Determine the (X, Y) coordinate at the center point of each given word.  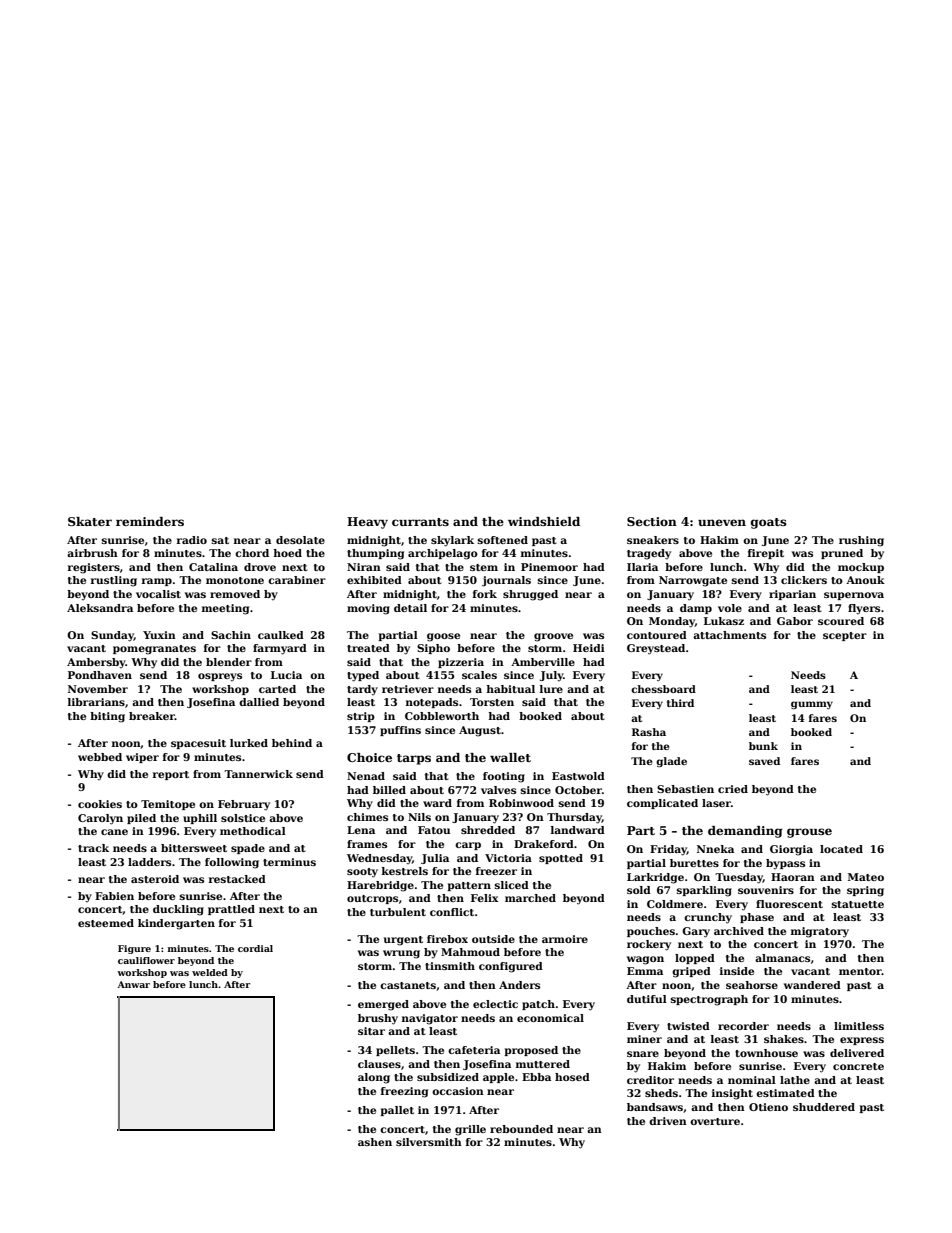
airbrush (92, 553)
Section (652, 521)
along (374, 1078)
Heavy (367, 523)
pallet (397, 1111)
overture (715, 1121)
